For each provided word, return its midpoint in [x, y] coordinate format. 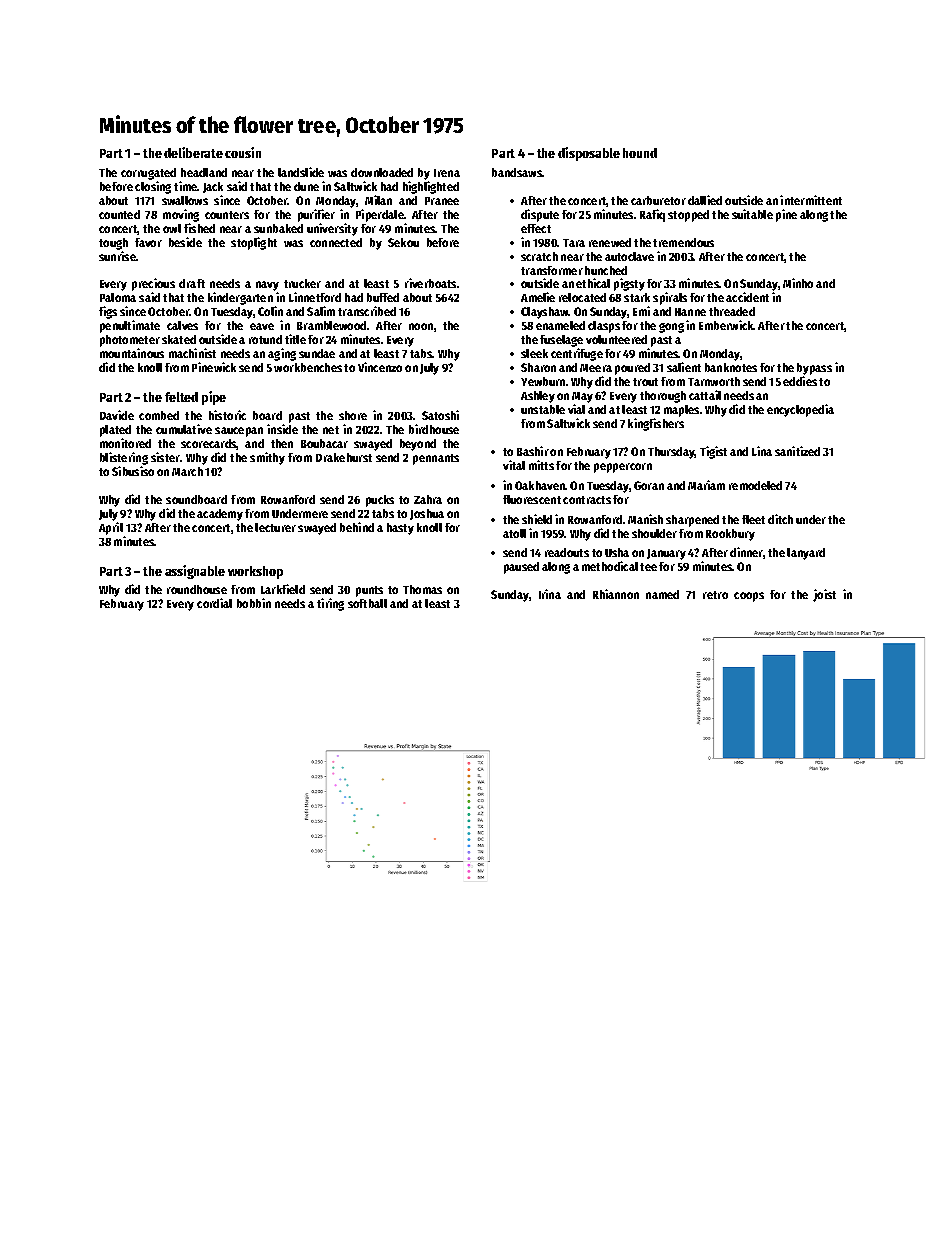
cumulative [184, 429]
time [186, 186]
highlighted [431, 187]
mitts [541, 465]
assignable [195, 572]
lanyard [806, 554]
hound [640, 153]
